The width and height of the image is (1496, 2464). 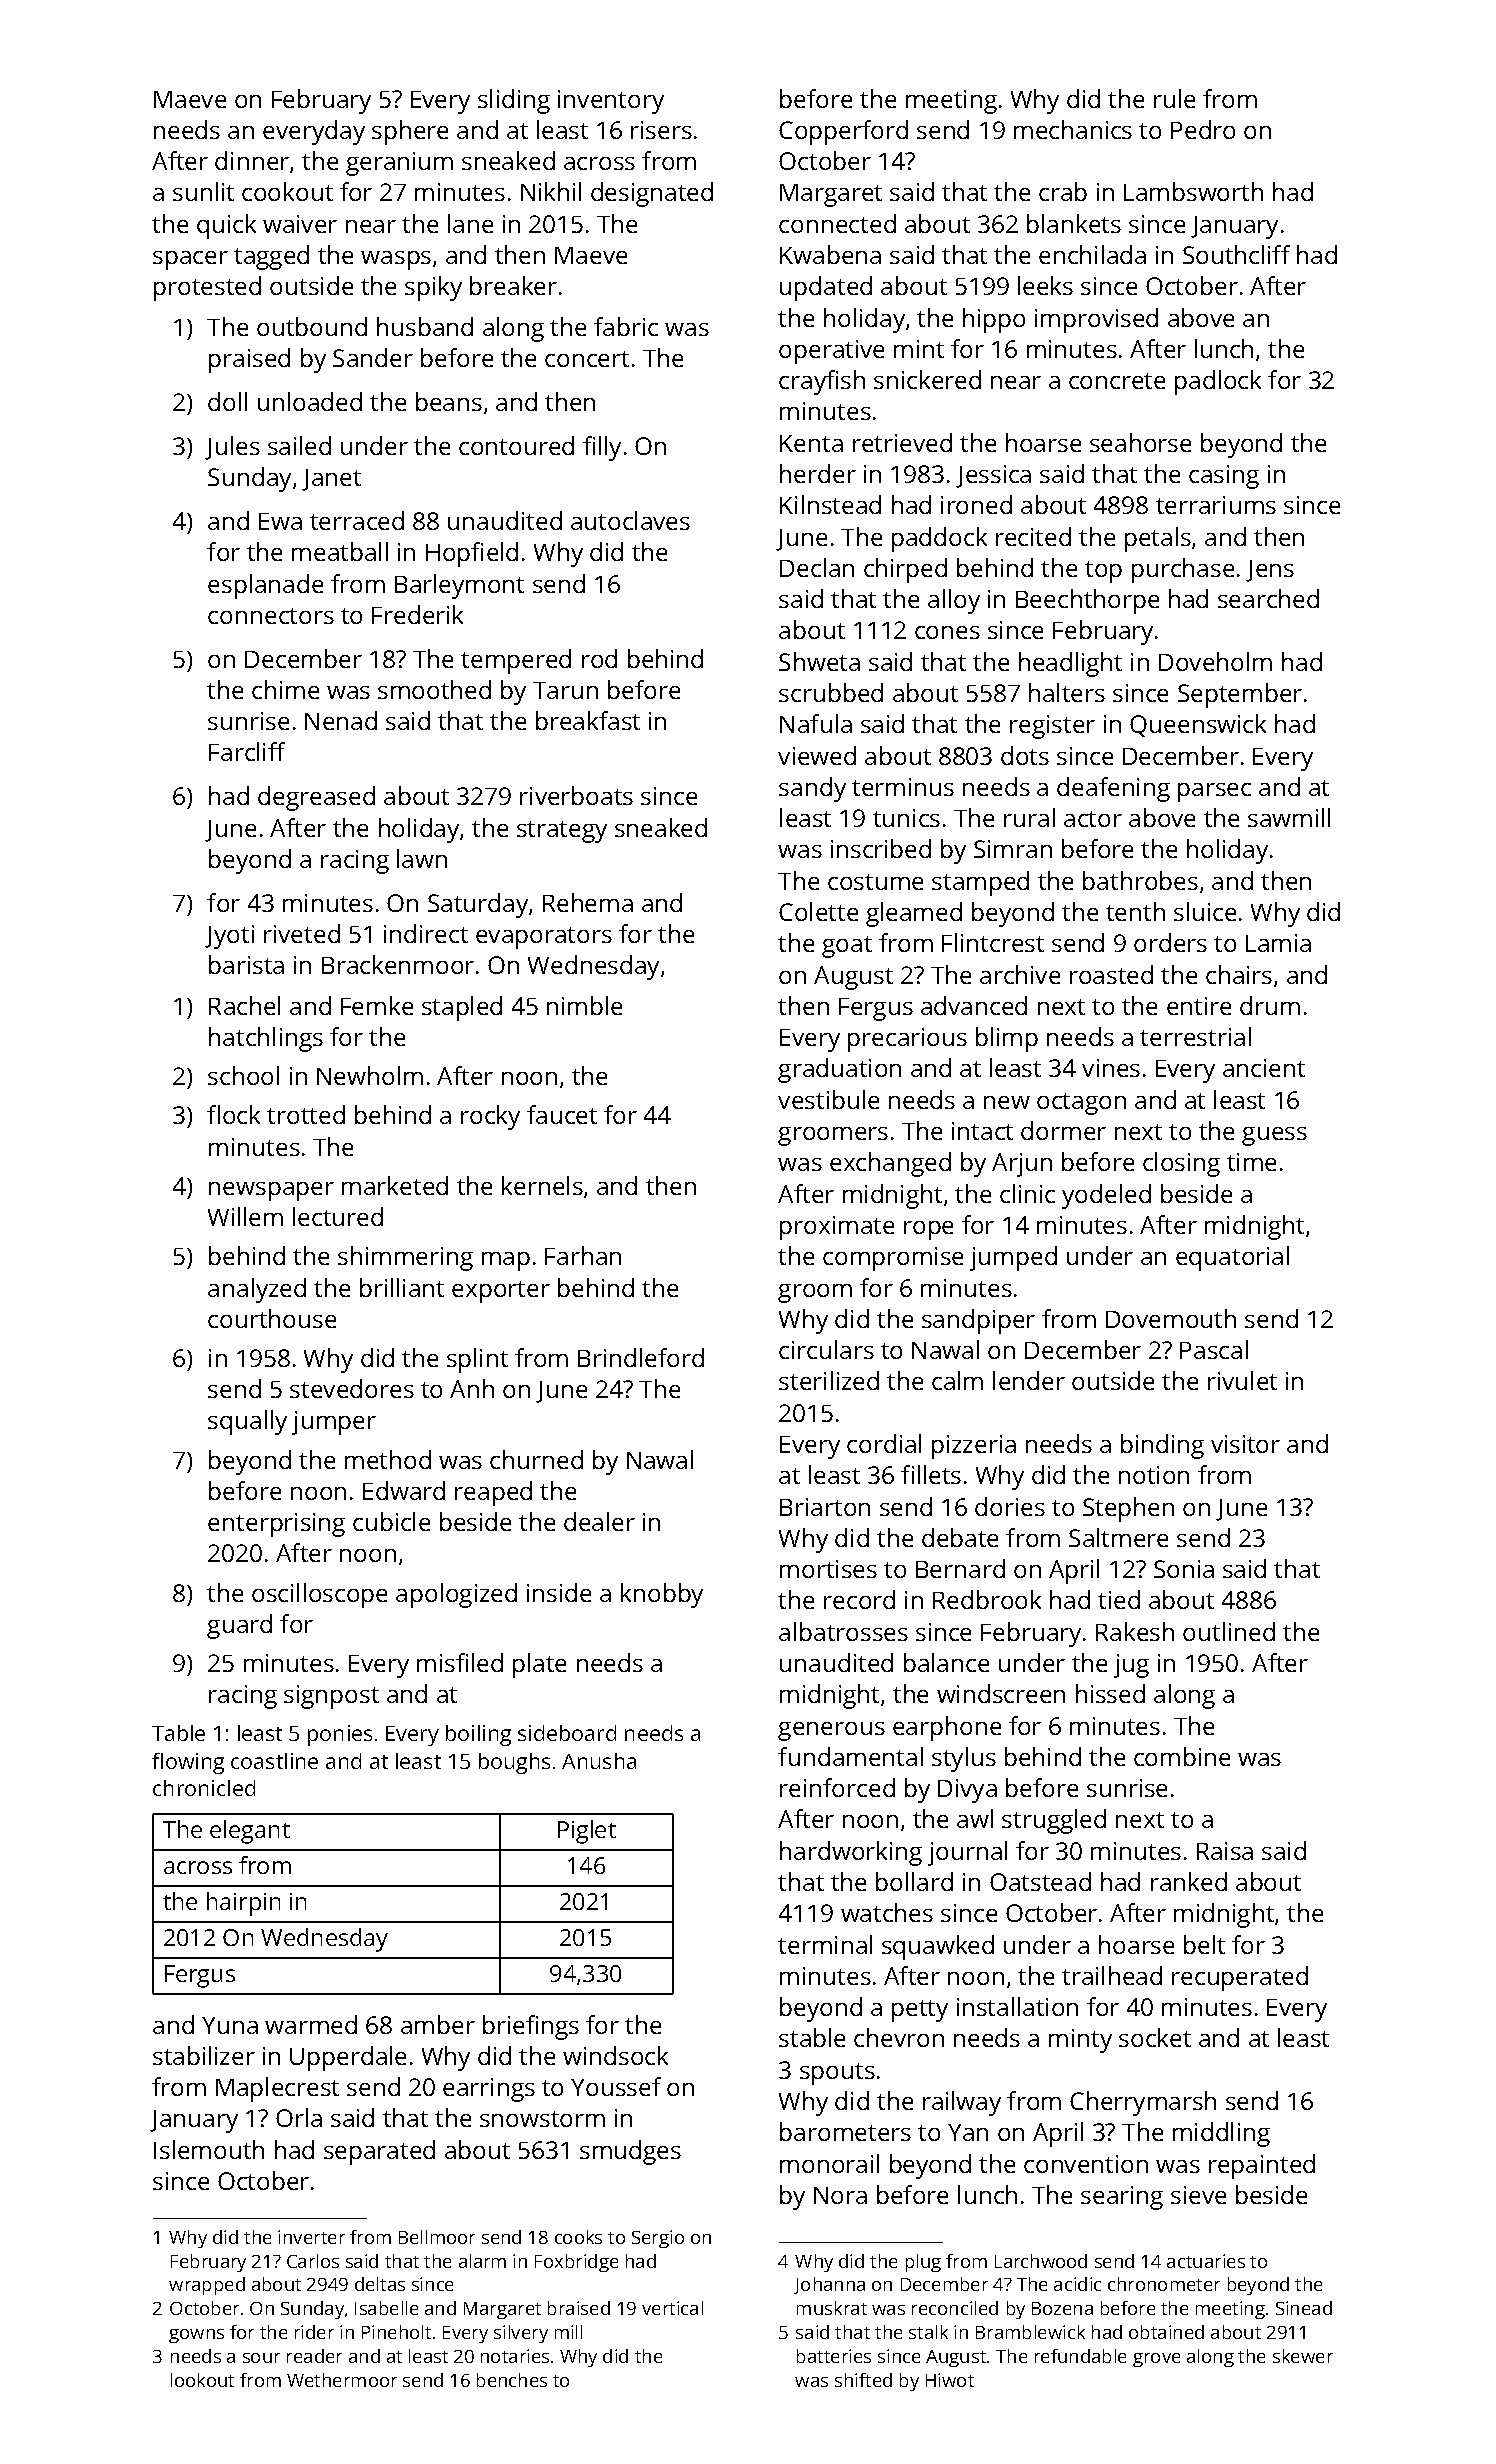 I want to click on lane, so click(x=470, y=223).
